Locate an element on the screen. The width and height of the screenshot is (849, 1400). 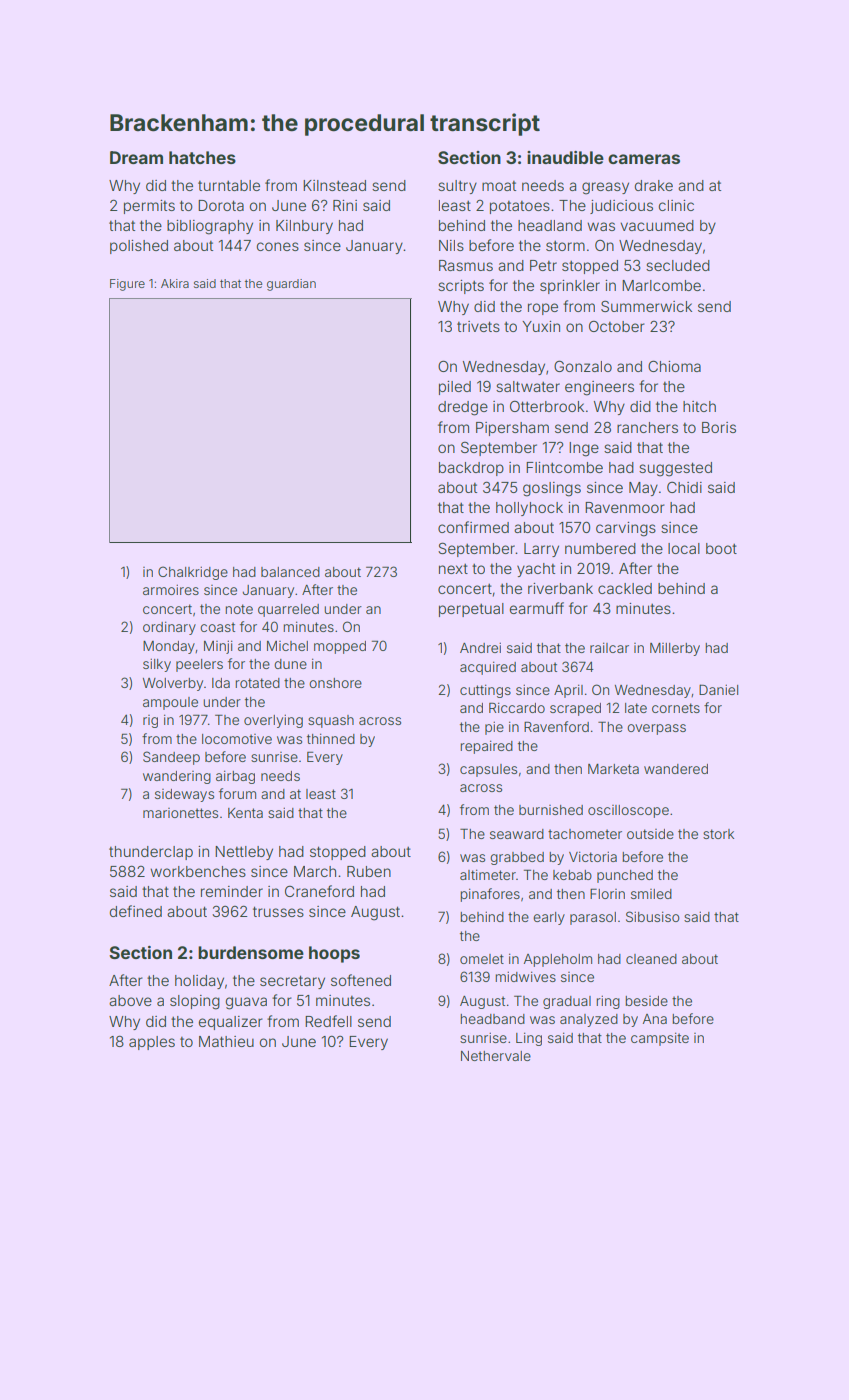
ranchers is located at coordinates (647, 427).
